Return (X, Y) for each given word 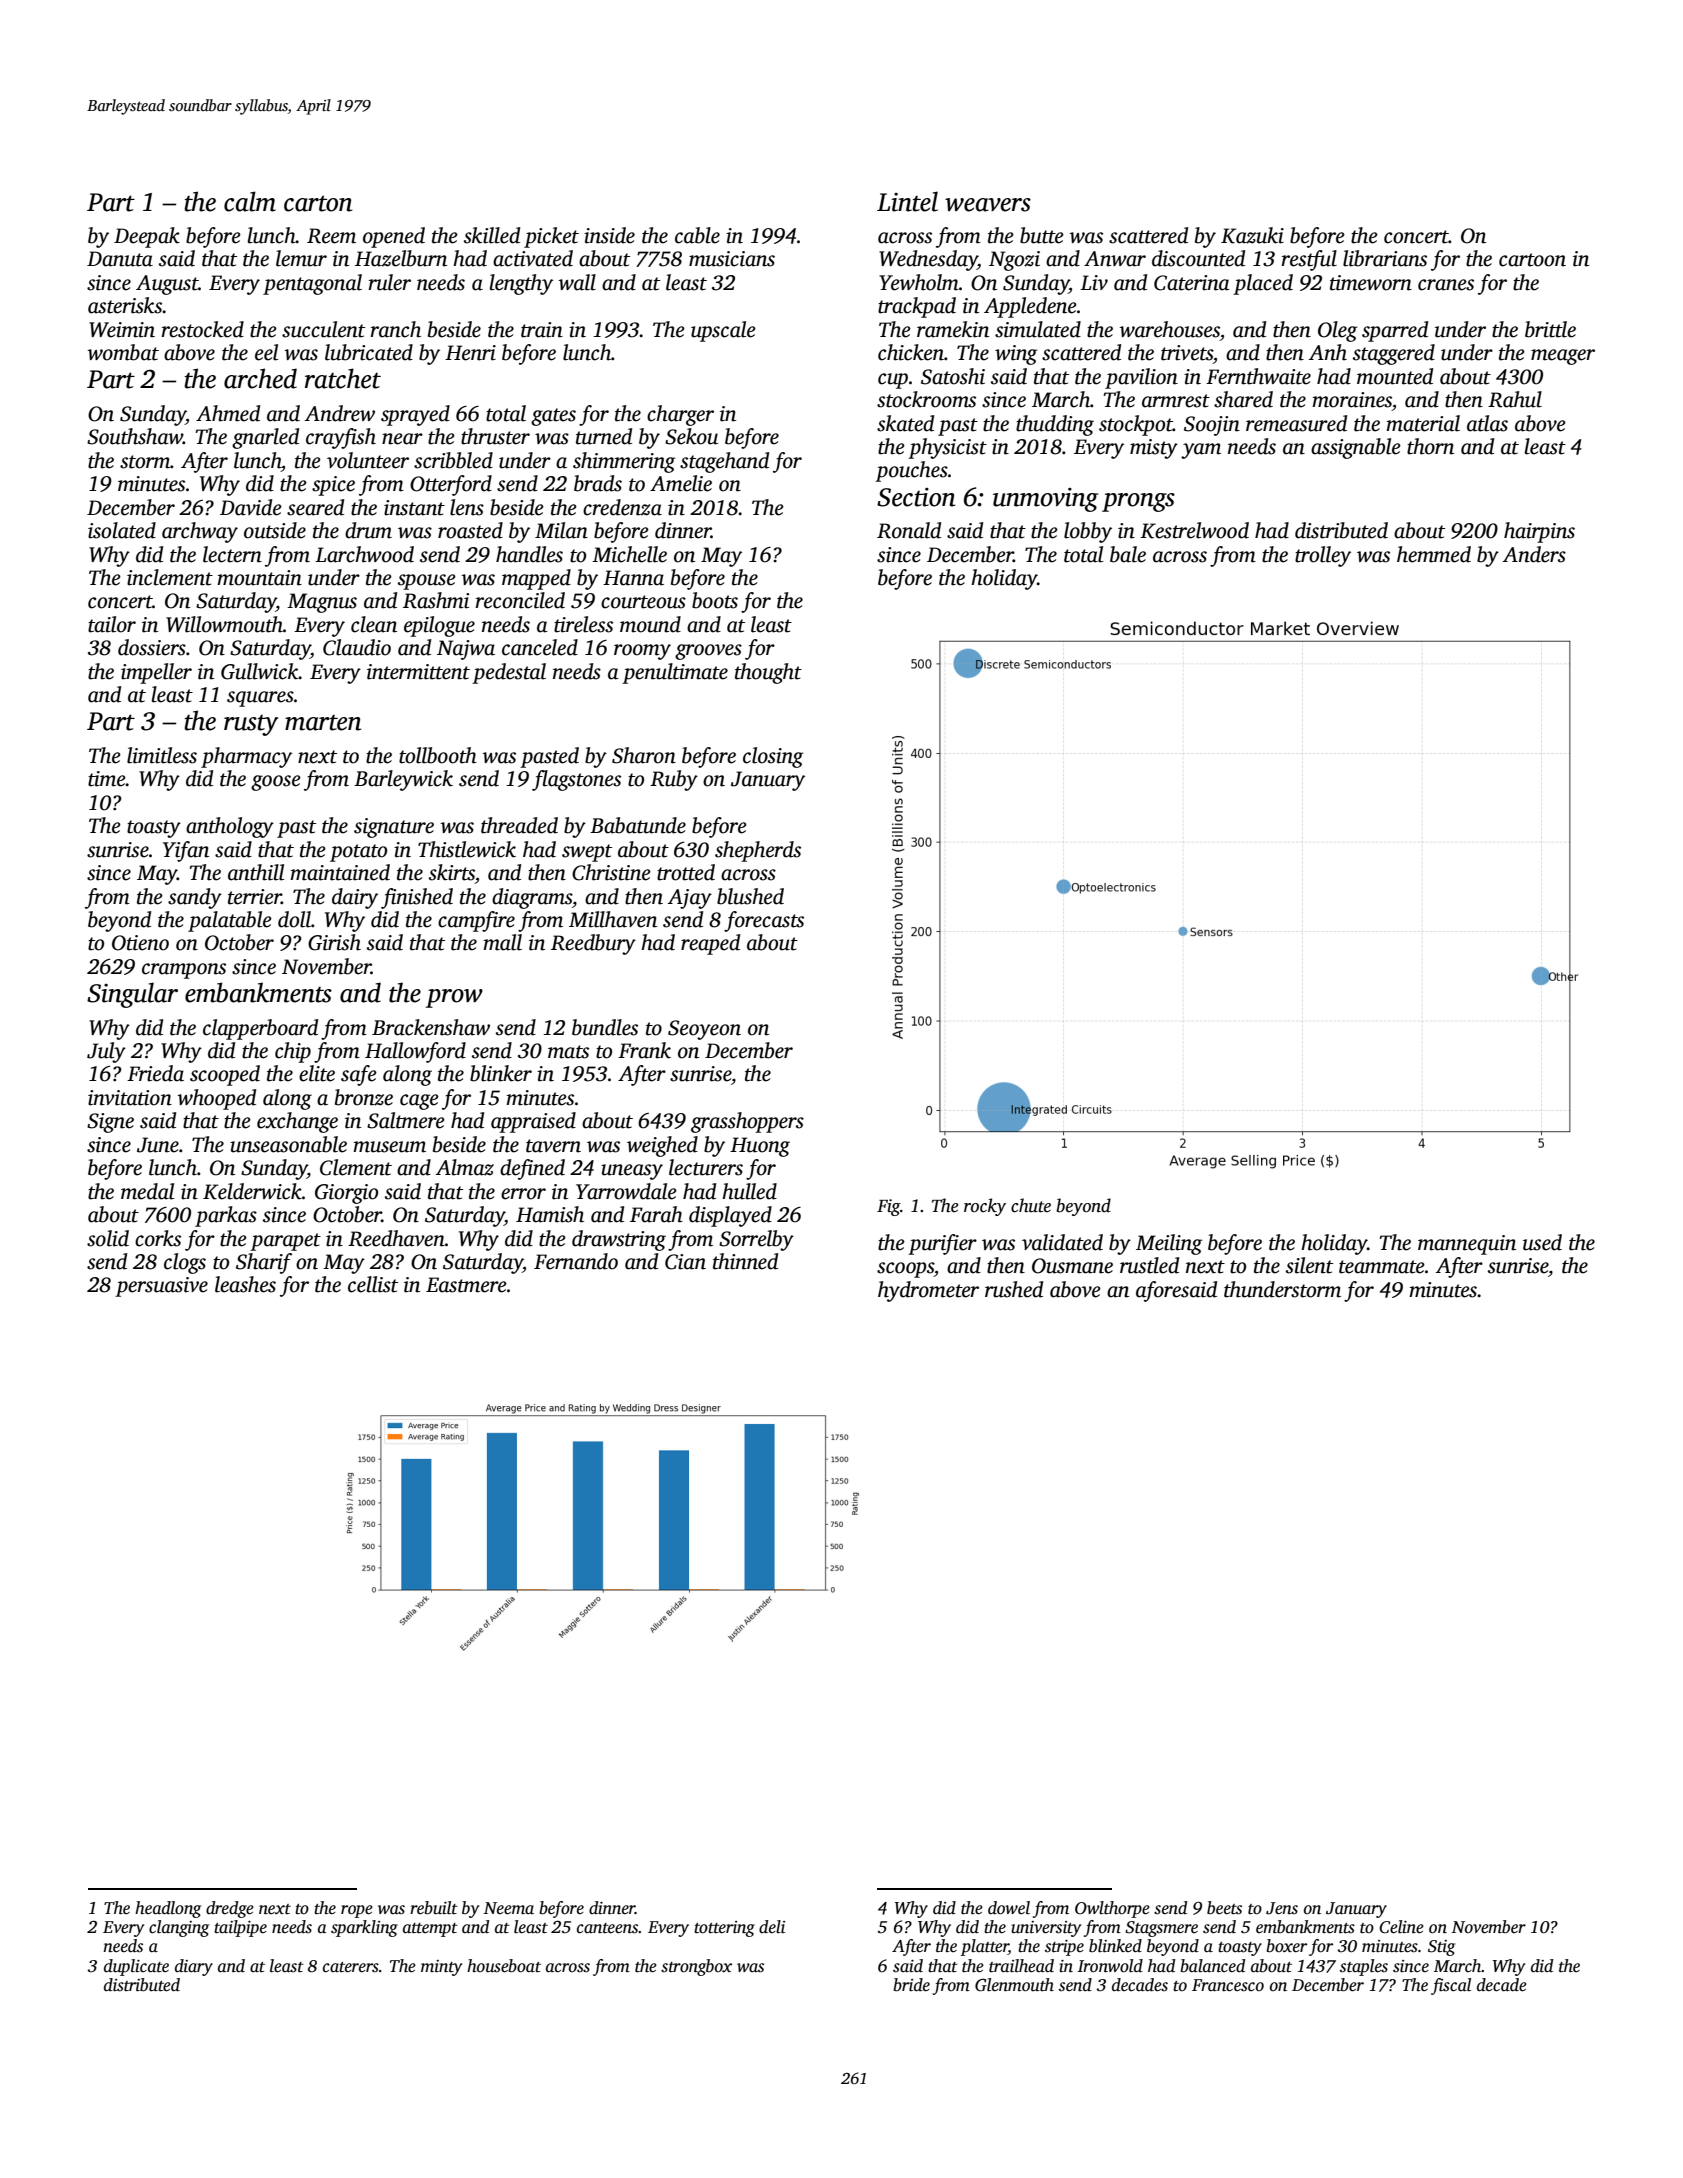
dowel (1009, 1908)
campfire (476, 921)
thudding (1055, 425)
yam (1201, 451)
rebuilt (434, 1908)
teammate (1382, 1267)
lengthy (521, 284)
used (1542, 1242)
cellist (373, 1284)
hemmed (1434, 554)
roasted (470, 530)
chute (1031, 1205)
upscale (723, 331)
